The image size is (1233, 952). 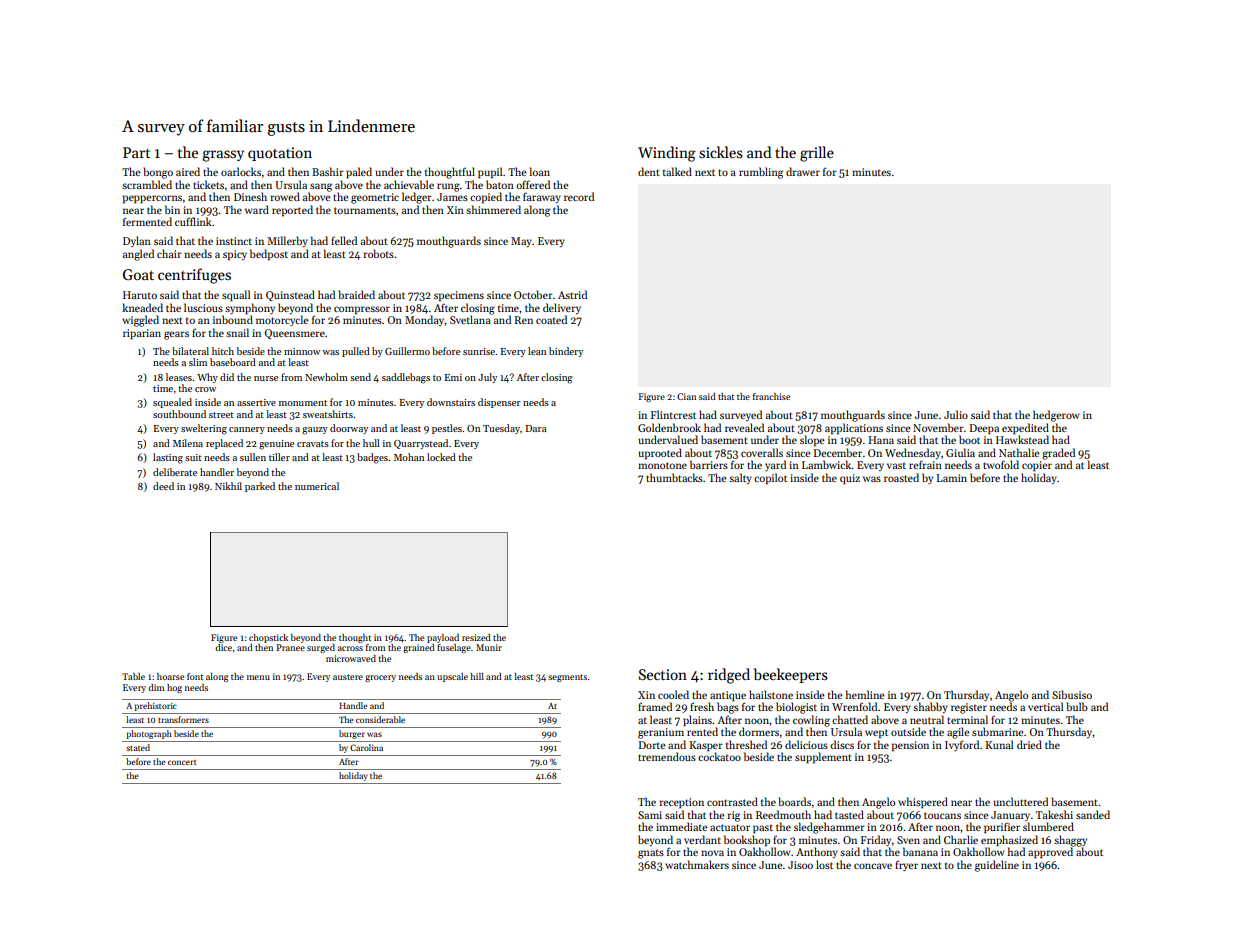 I want to click on numerical, so click(x=317, y=486).
